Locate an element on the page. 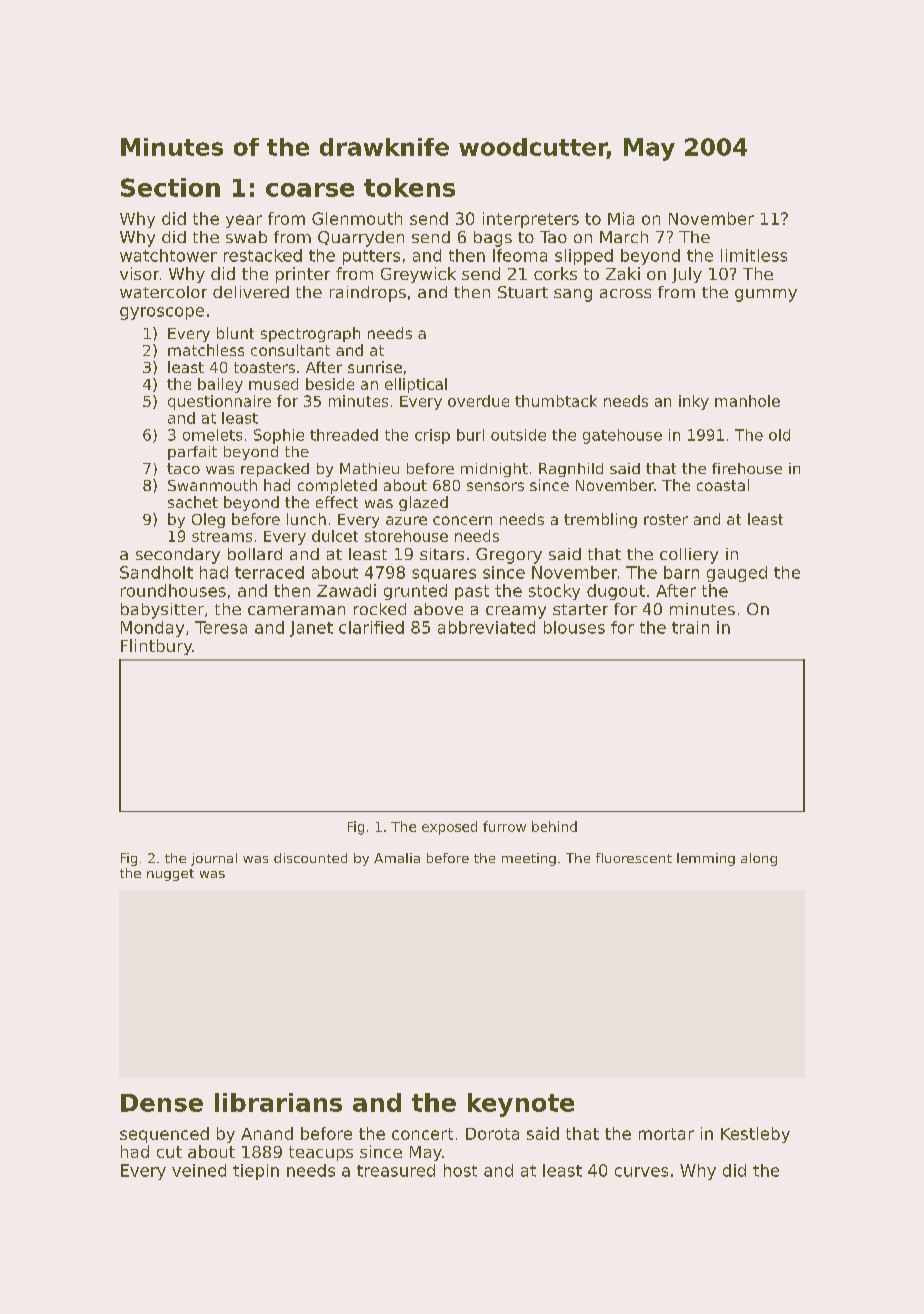 This image has height=1314, width=924. lemming is located at coordinates (706, 859).
